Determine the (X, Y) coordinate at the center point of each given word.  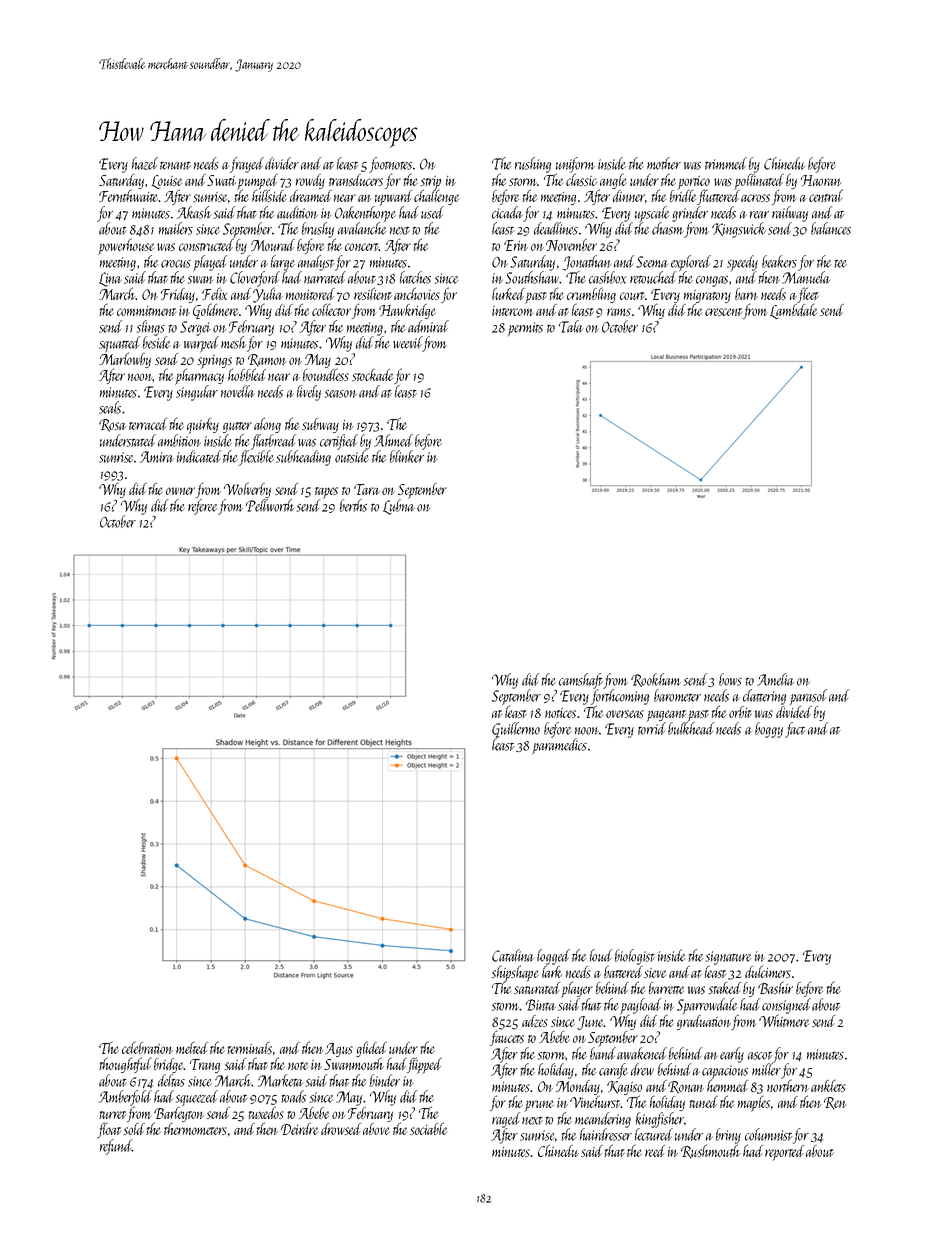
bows (730, 679)
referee (203, 507)
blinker (407, 456)
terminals (249, 1047)
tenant (175, 165)
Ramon (267, 360)
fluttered (718, 197)
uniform (575, 165)
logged (553, 957)
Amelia (775, 679)
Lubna (399, 507)
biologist (635, 957)
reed (655, 1151)
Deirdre (299, 1129)
